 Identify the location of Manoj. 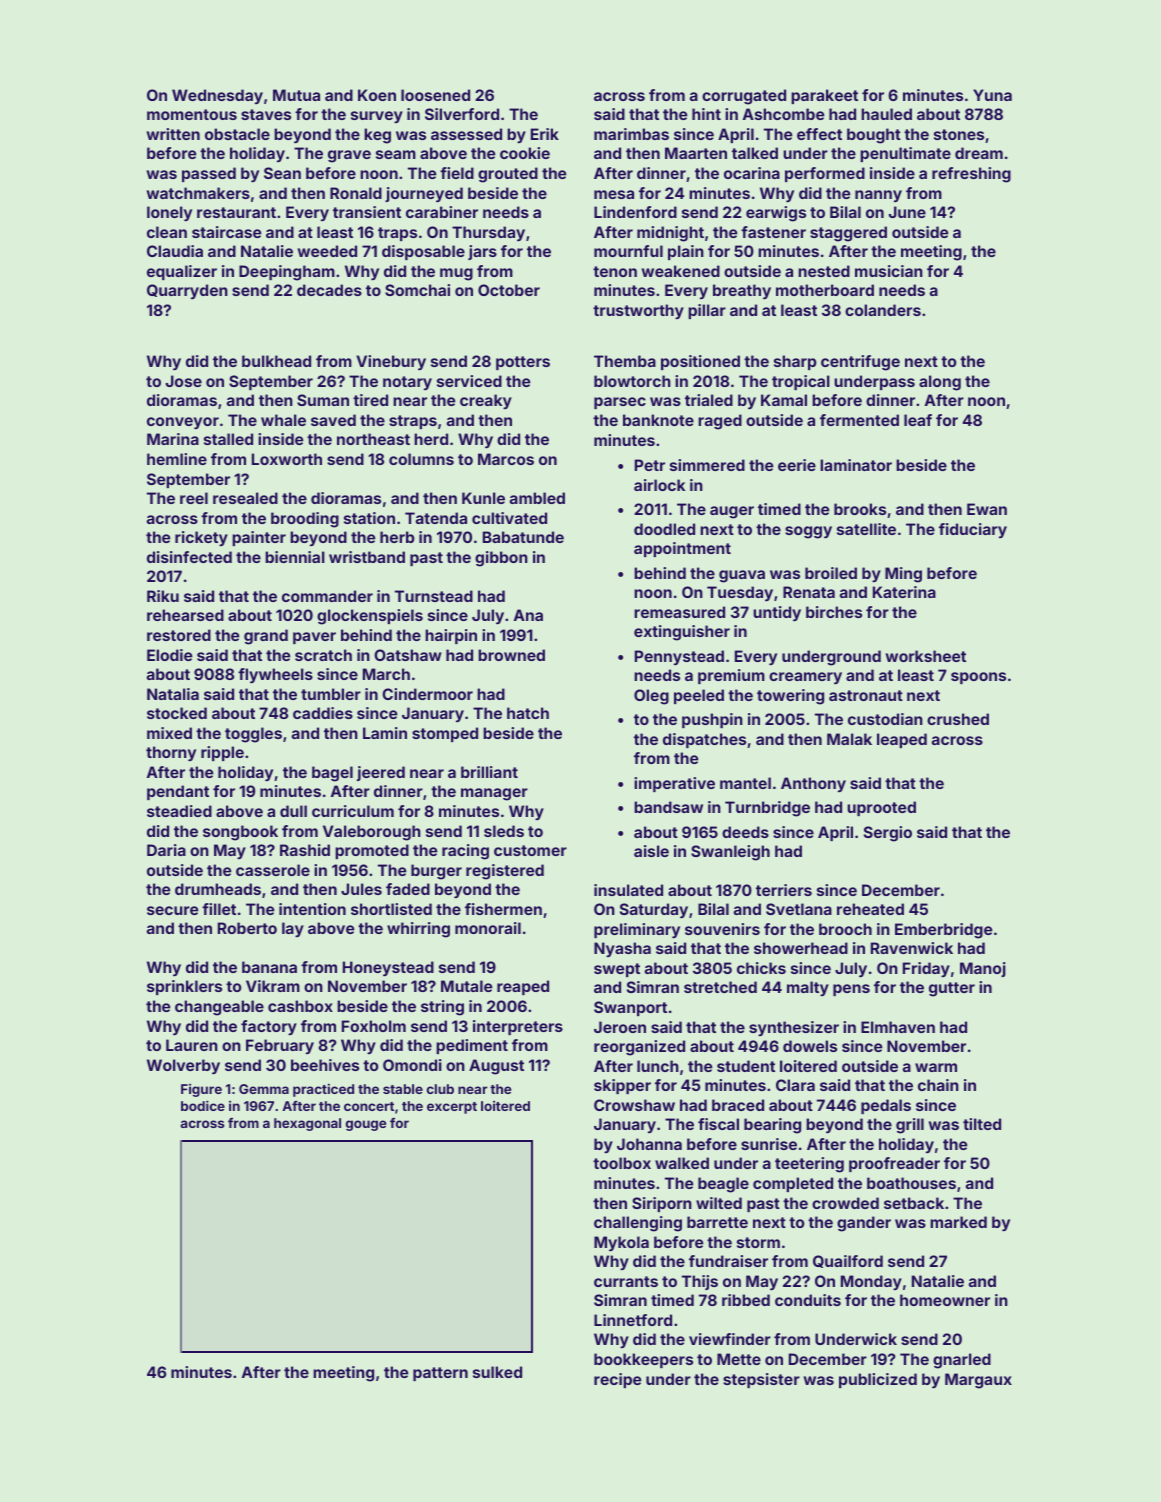
(983, 969).
